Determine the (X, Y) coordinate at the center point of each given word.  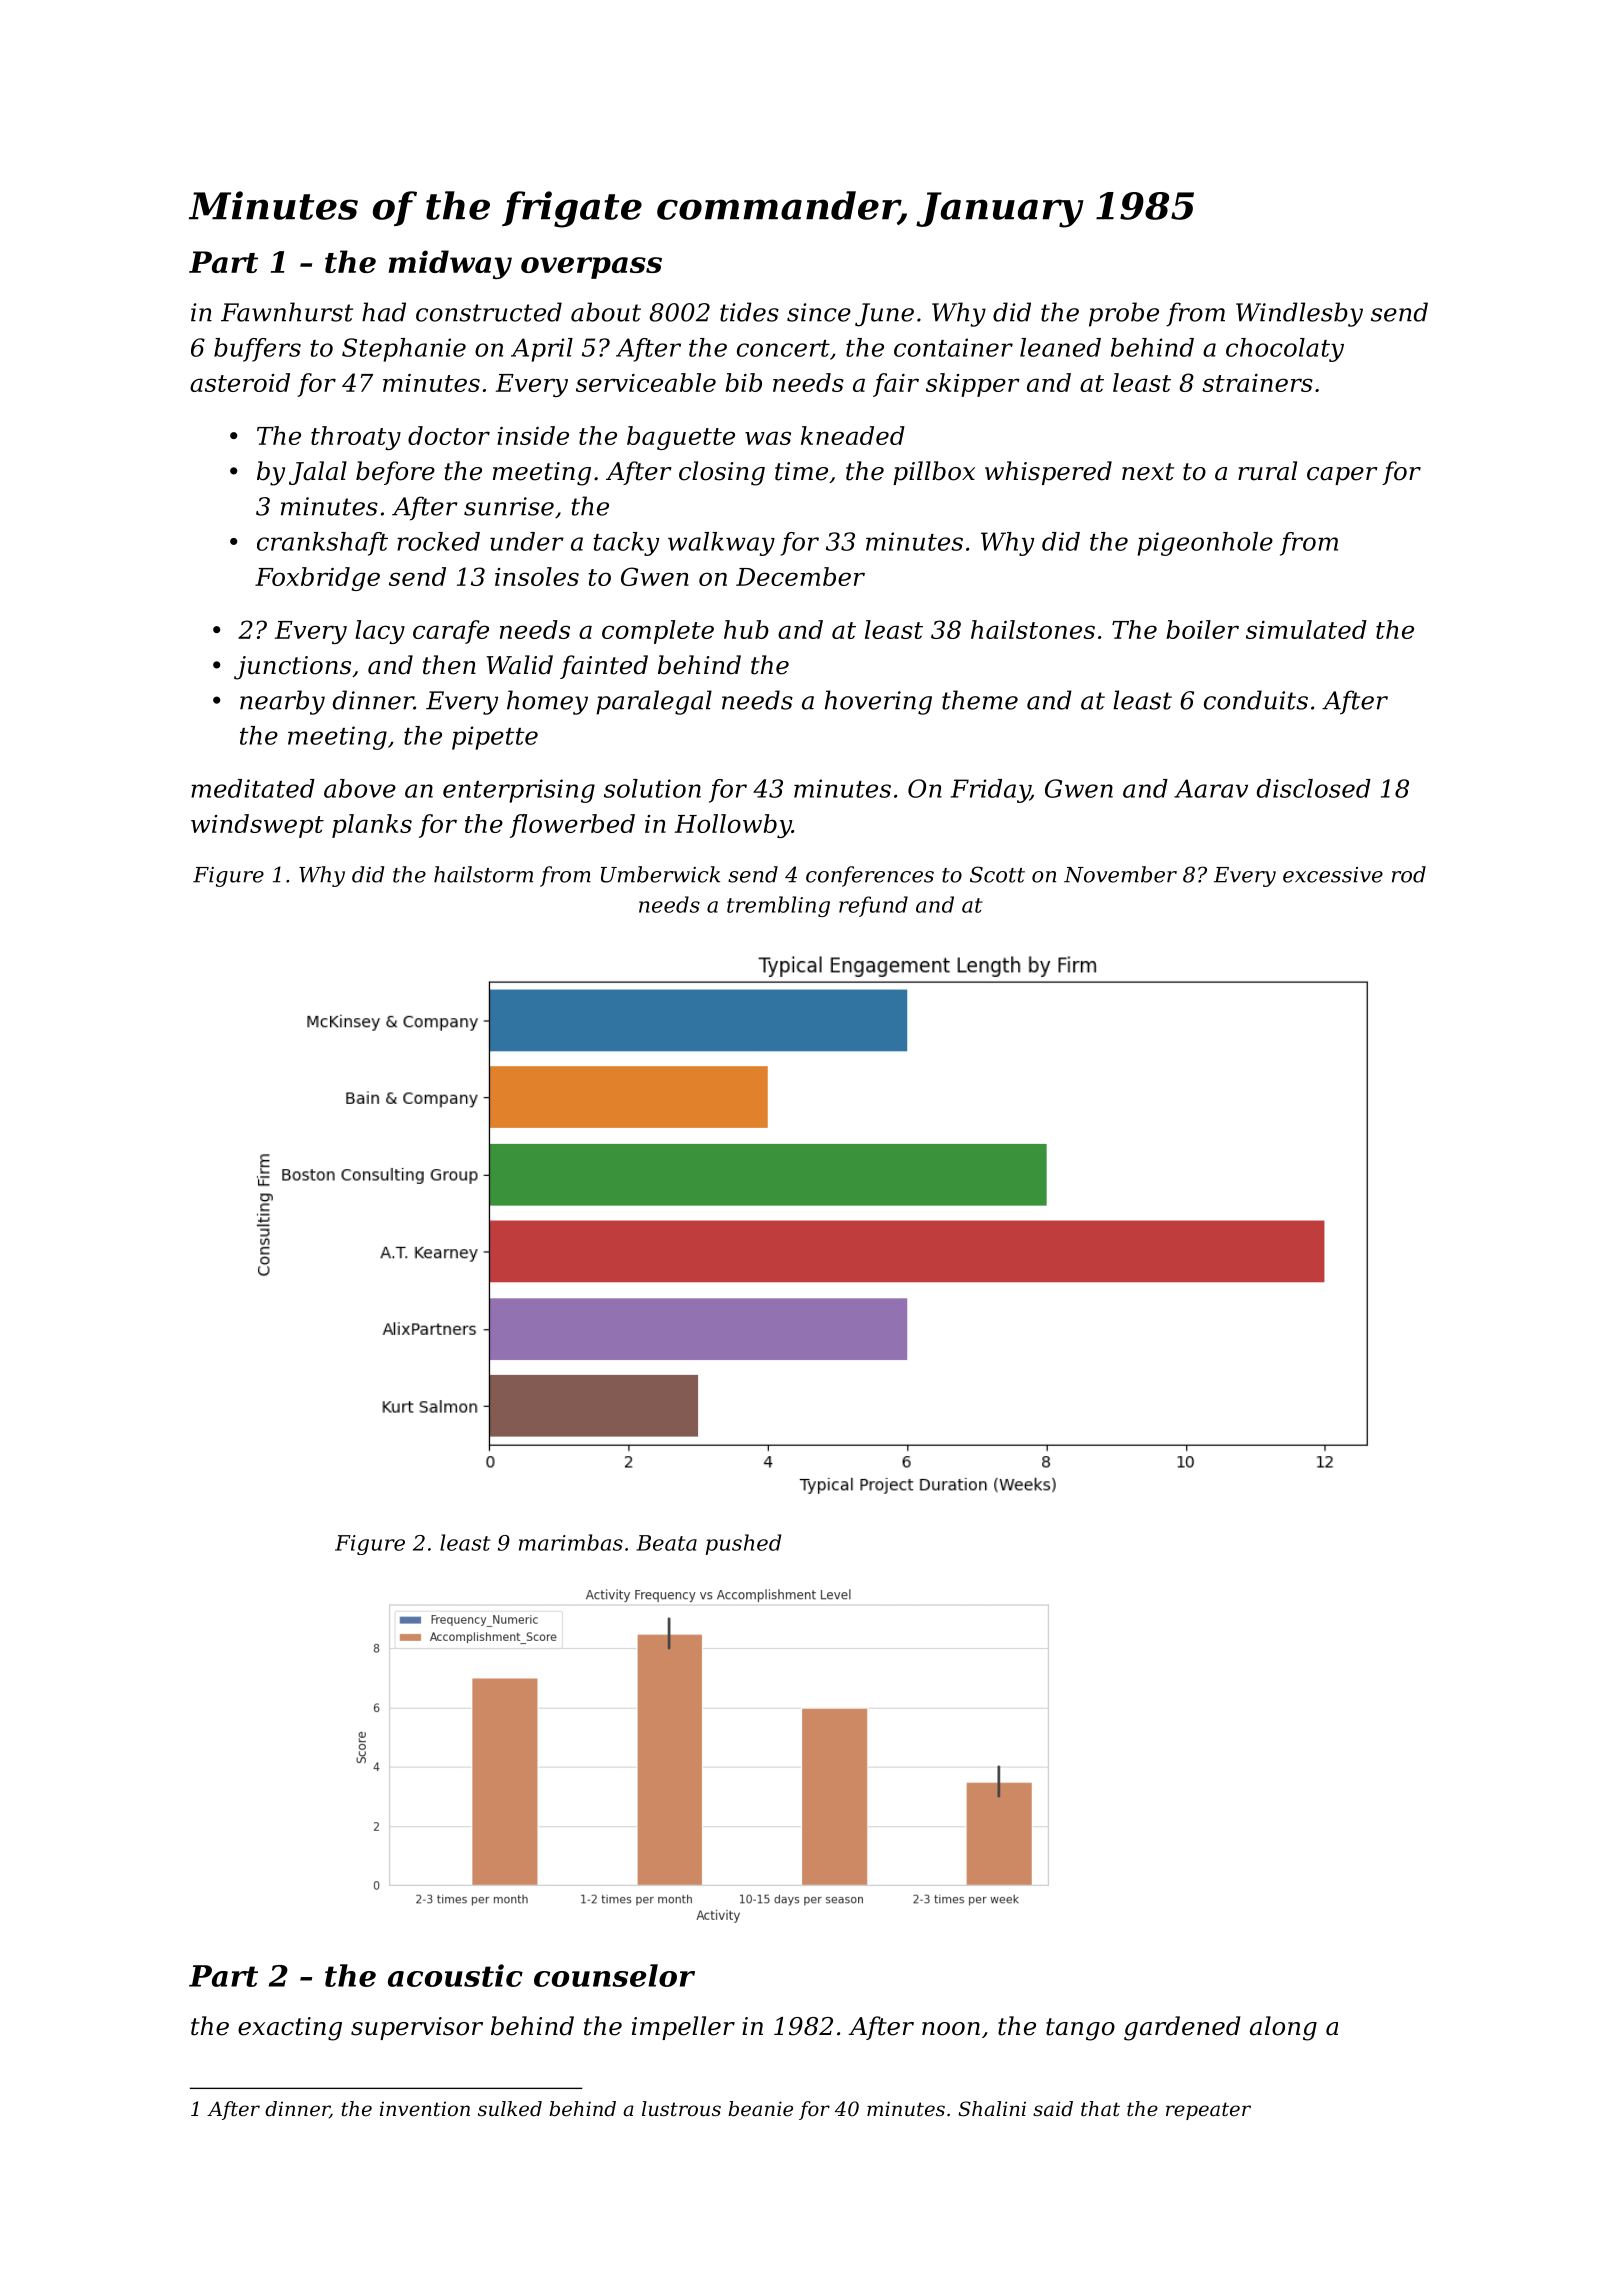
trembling (778, 906)
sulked (510, 2109)
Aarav (1211, 788)
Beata (666, 1543)
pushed (743, 1544)
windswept (257, 826)
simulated (1306, 629)
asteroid (240, 382)
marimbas (571, 1542)
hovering (878, 702)
